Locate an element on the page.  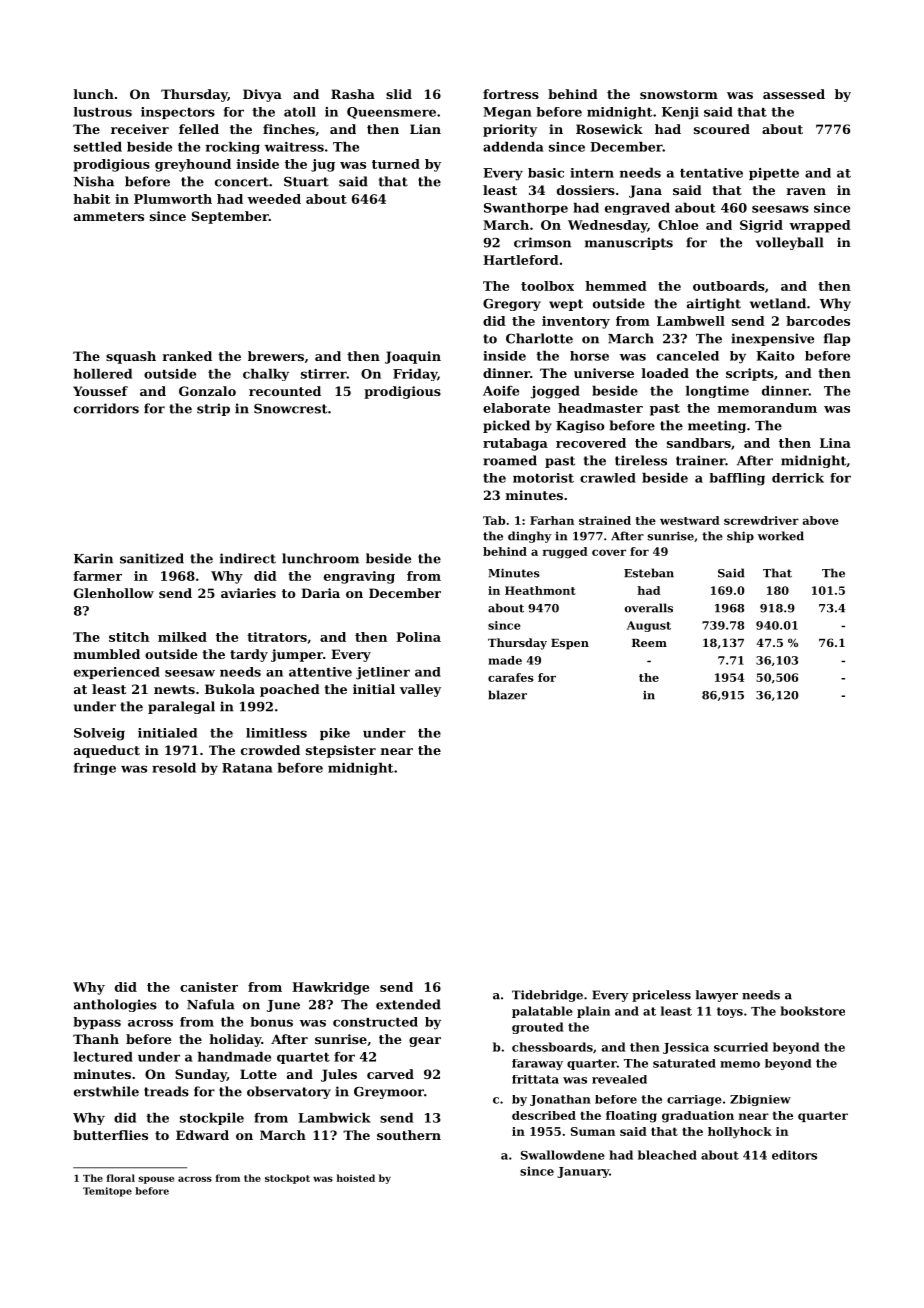
longtime is located at coordinates (717, 392).
